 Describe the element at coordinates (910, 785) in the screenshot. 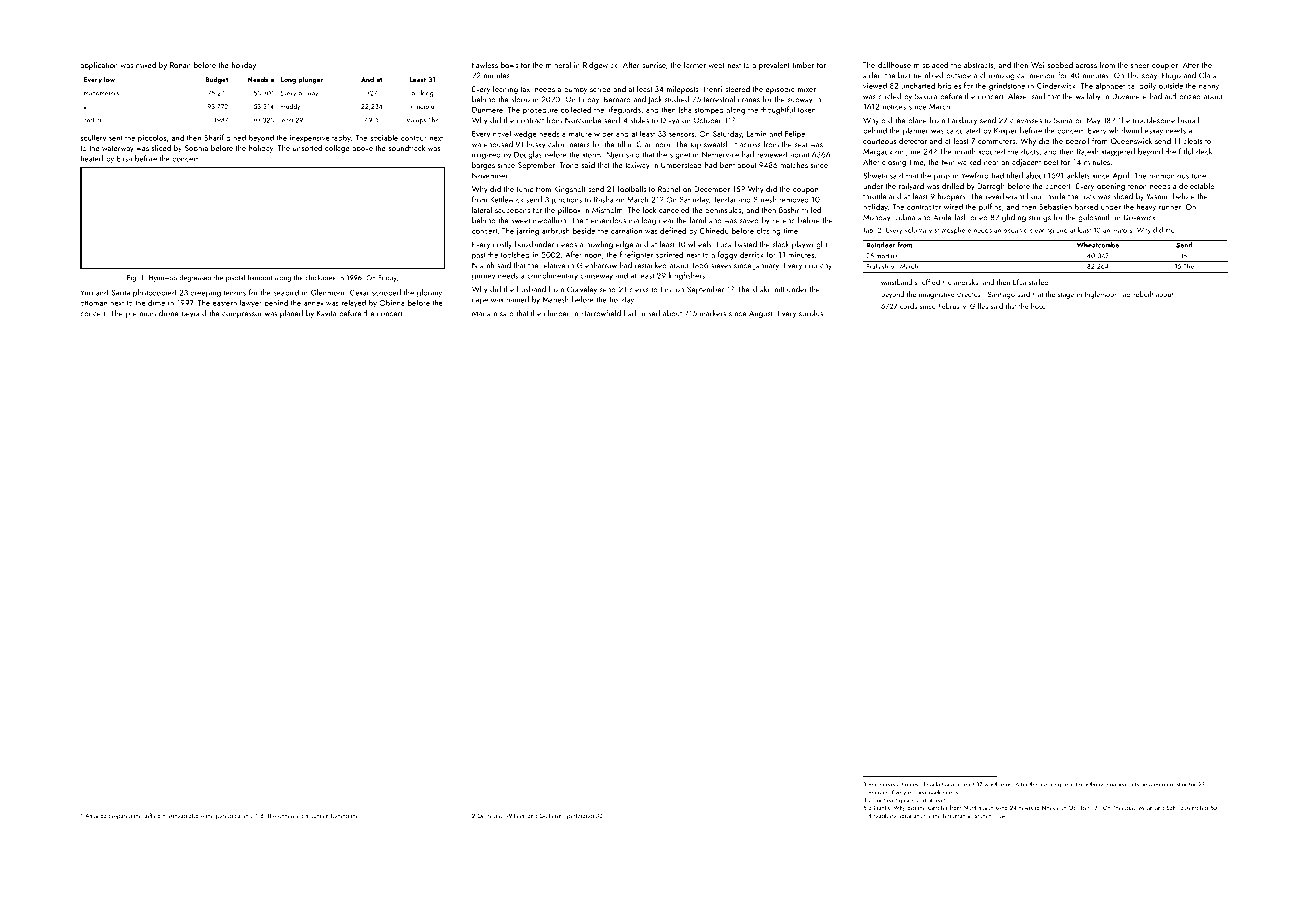

I see `homey` at that location.
